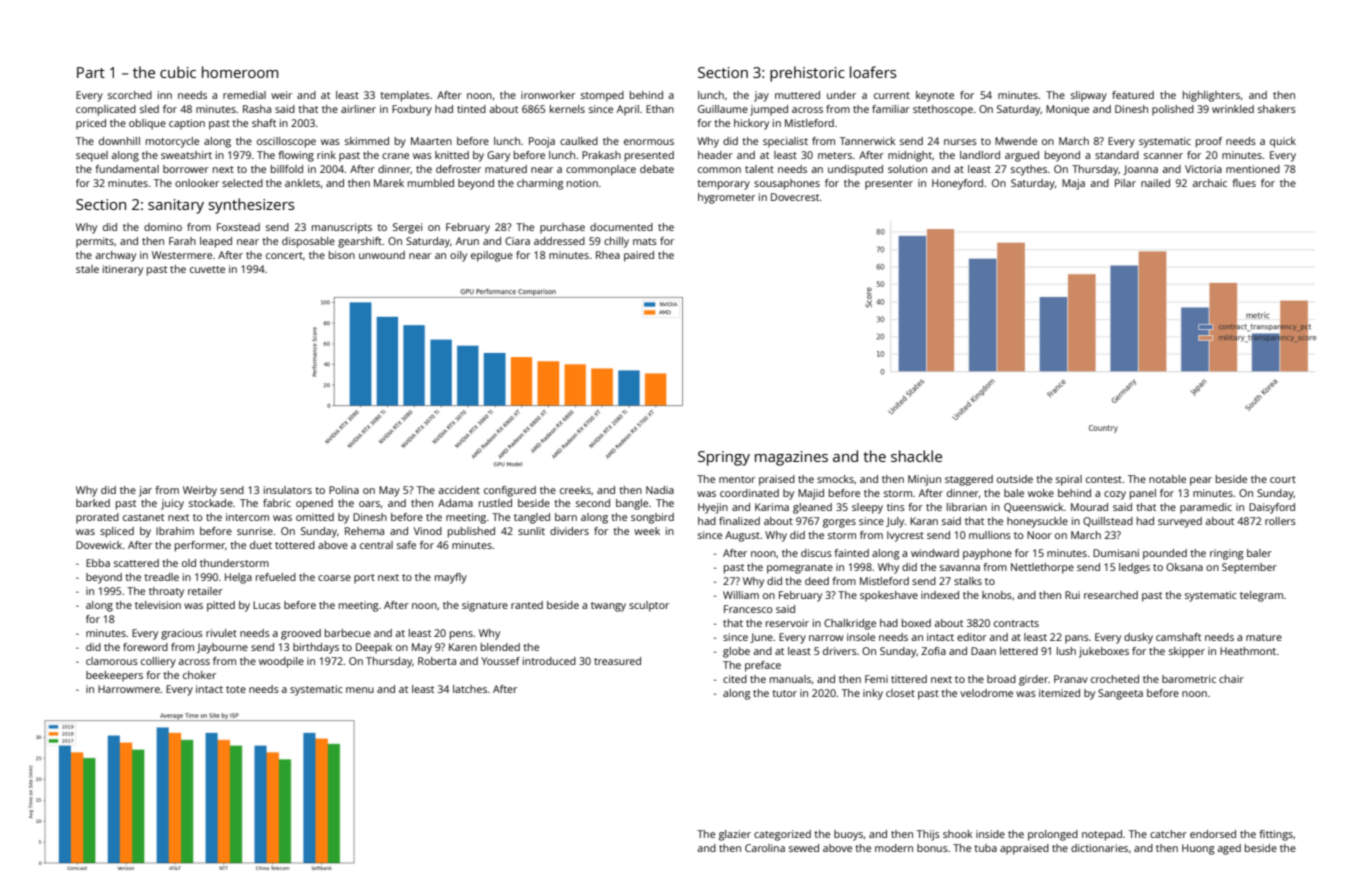 Image resolution: width=1372 pixels, height=887 pixels. What do you see at coordinates (969, 480) in the page?
I see `staggered` at bounding box center [969, 480].
